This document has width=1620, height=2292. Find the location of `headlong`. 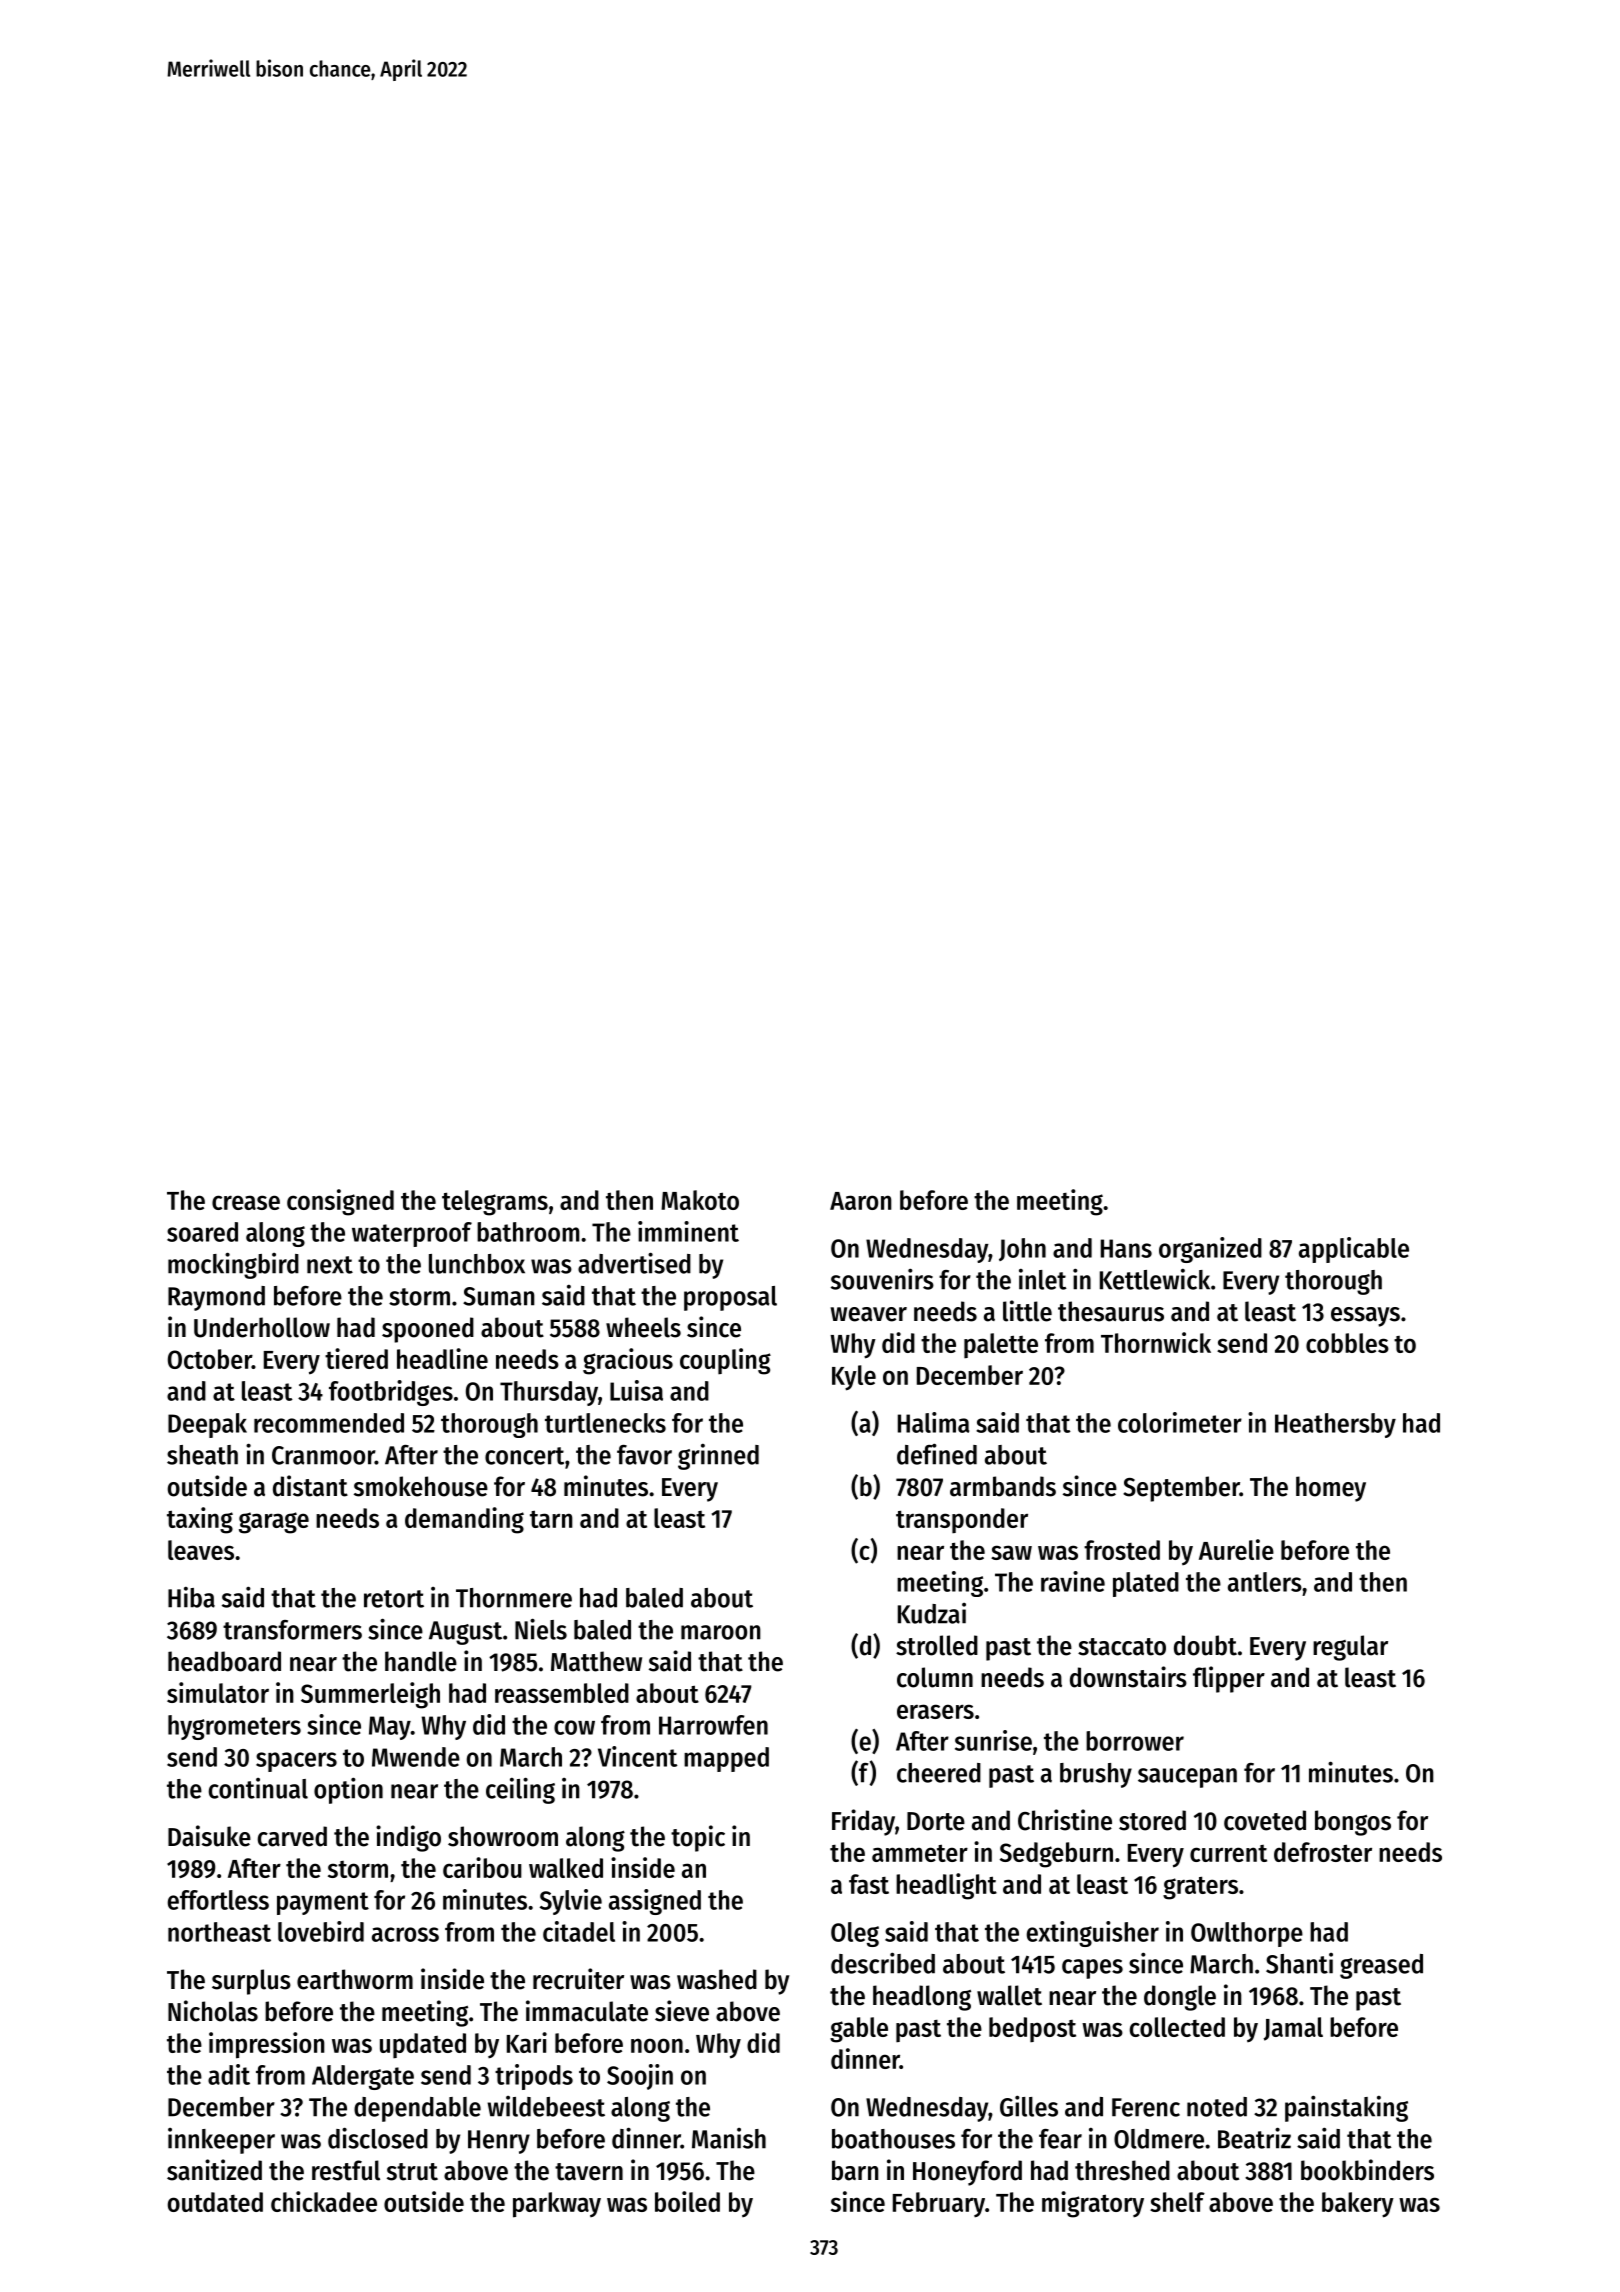

headlong is located at coordinates (922, 1998).
